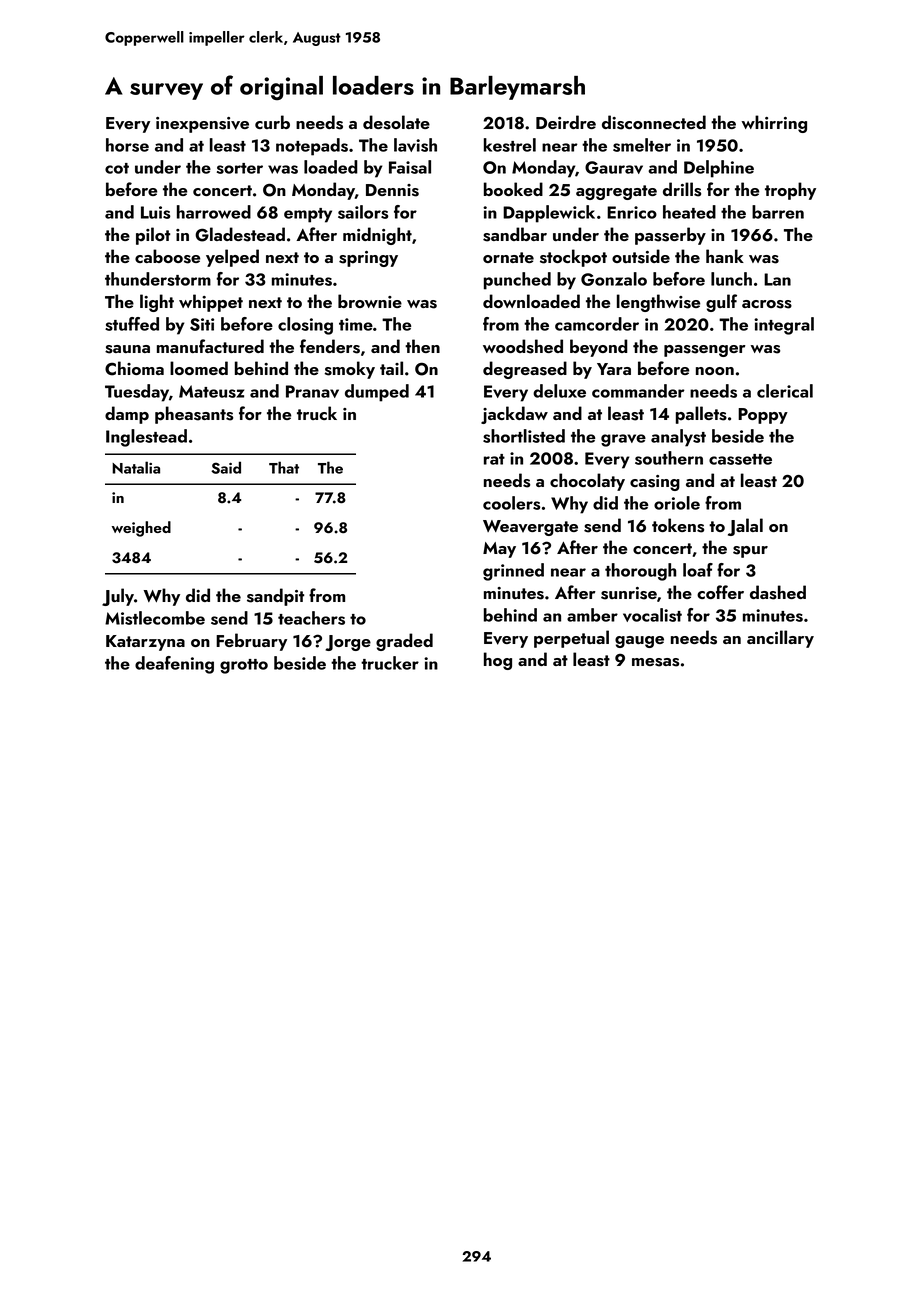 This screenshot has height=1308, width=924. I want to click on rat, so click(494, 459).
